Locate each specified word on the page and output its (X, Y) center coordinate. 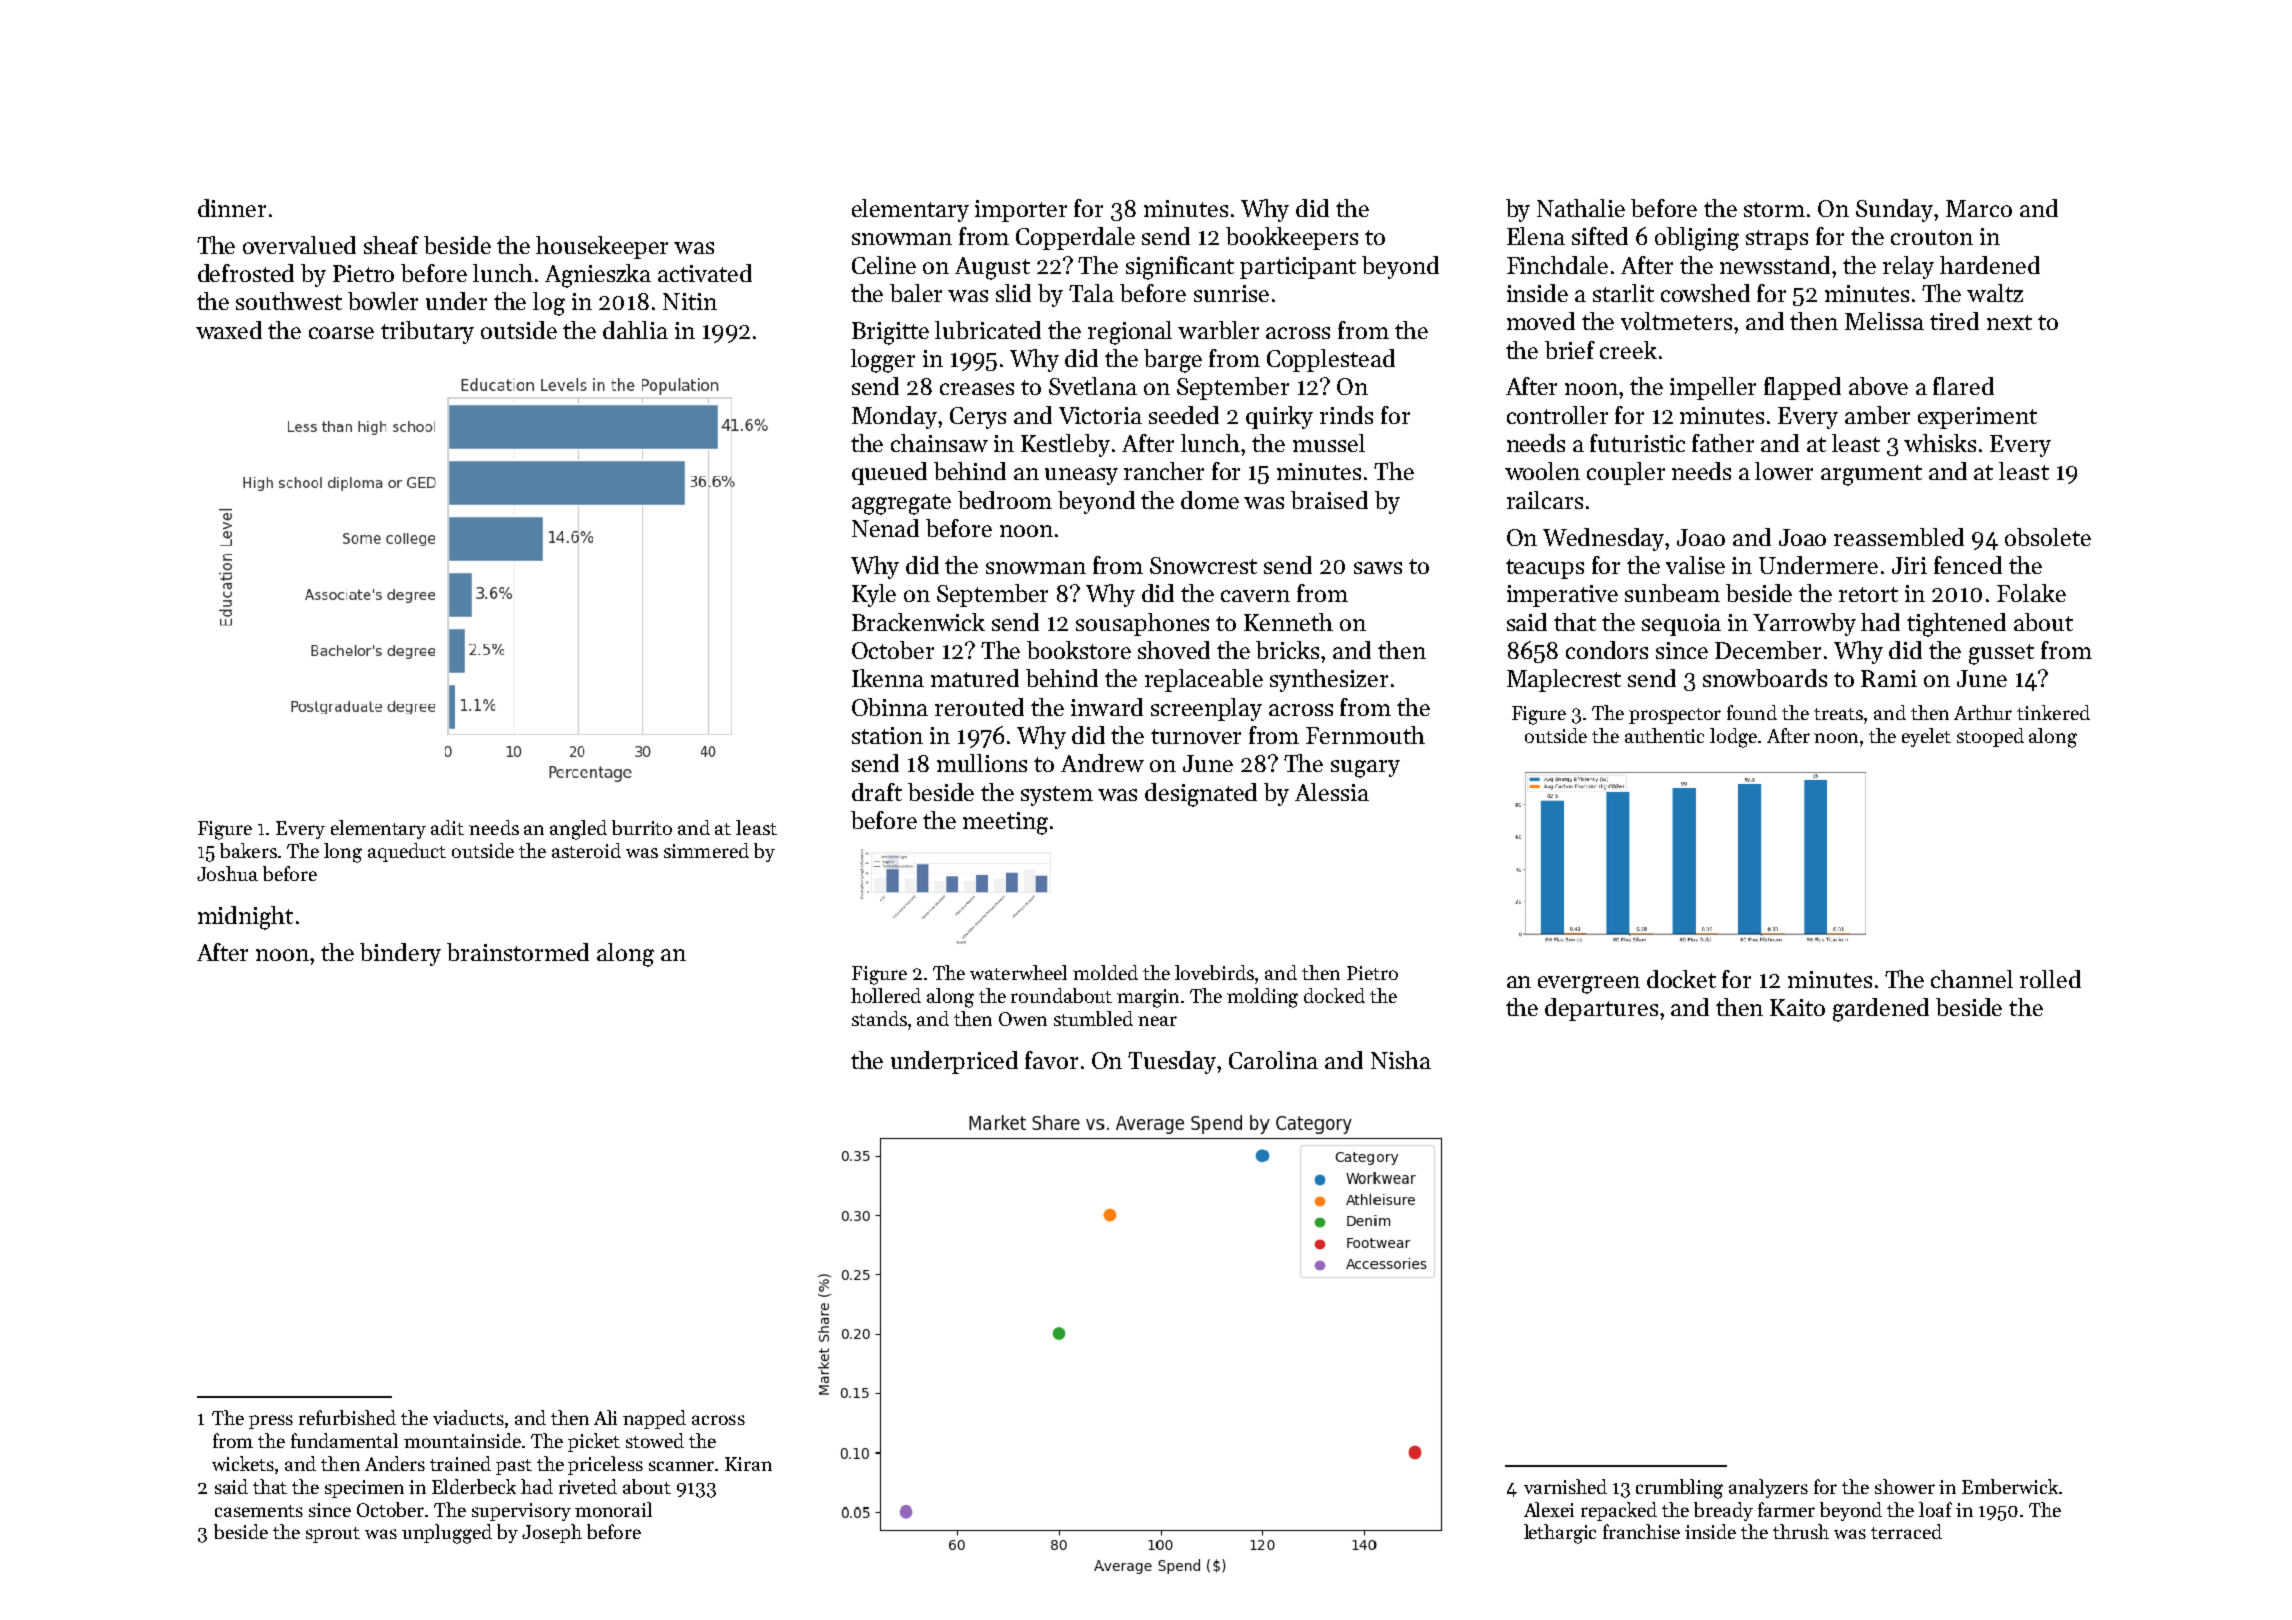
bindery (400, 954)
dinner (232, 208)
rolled (2050, 979)
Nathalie (1581, 208)
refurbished (347, 1417)
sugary (1365, 769)
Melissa (1884, 321)
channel (1972, 979)
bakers (248, 850)
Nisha (1401, 1060)
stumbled (1093, 1018)
